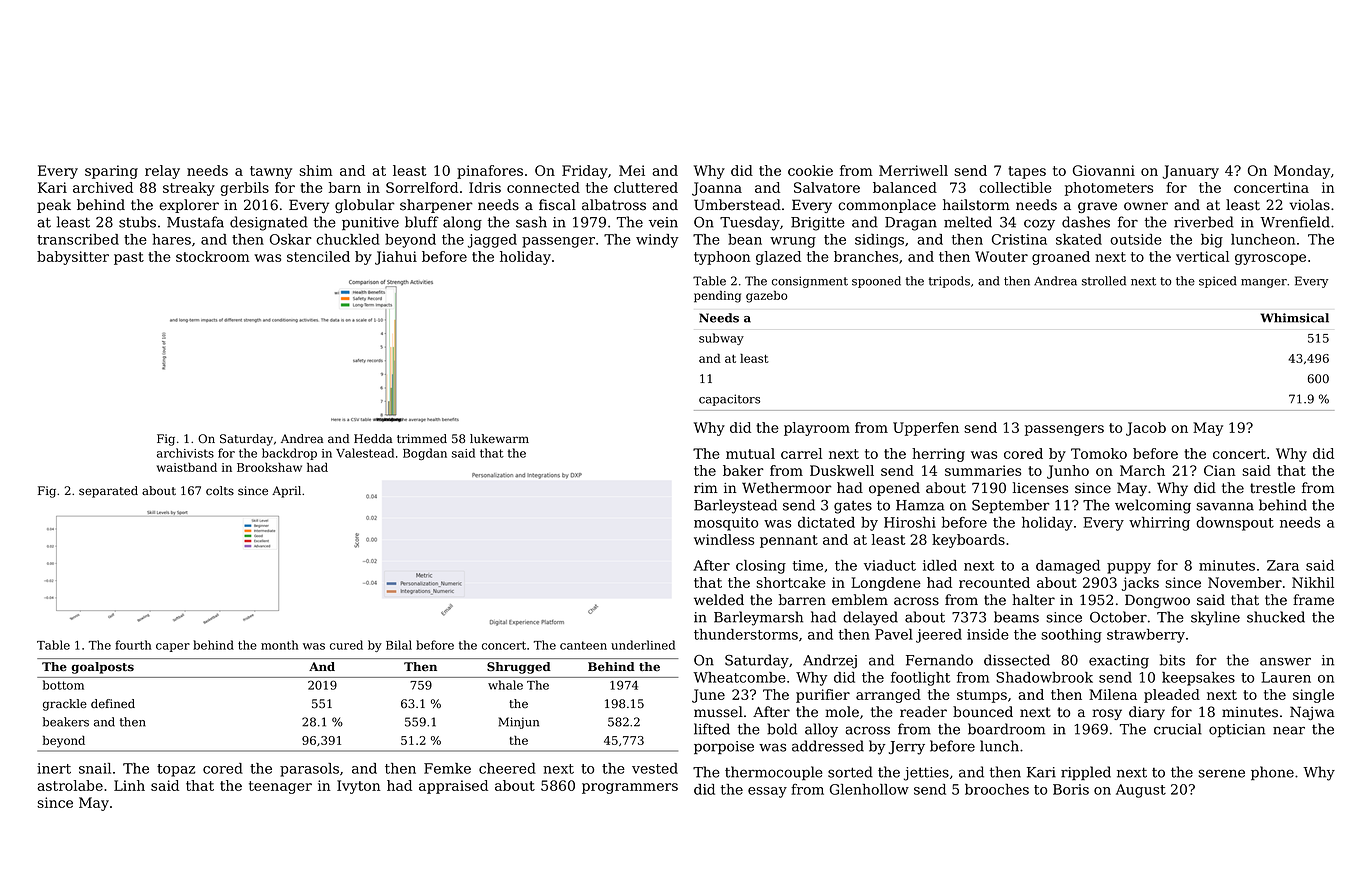 The image size is (1372, 887). What do you see at coordinates (213, 256) in the document?
I see `stockroom` at bounding box center [213, 256].
